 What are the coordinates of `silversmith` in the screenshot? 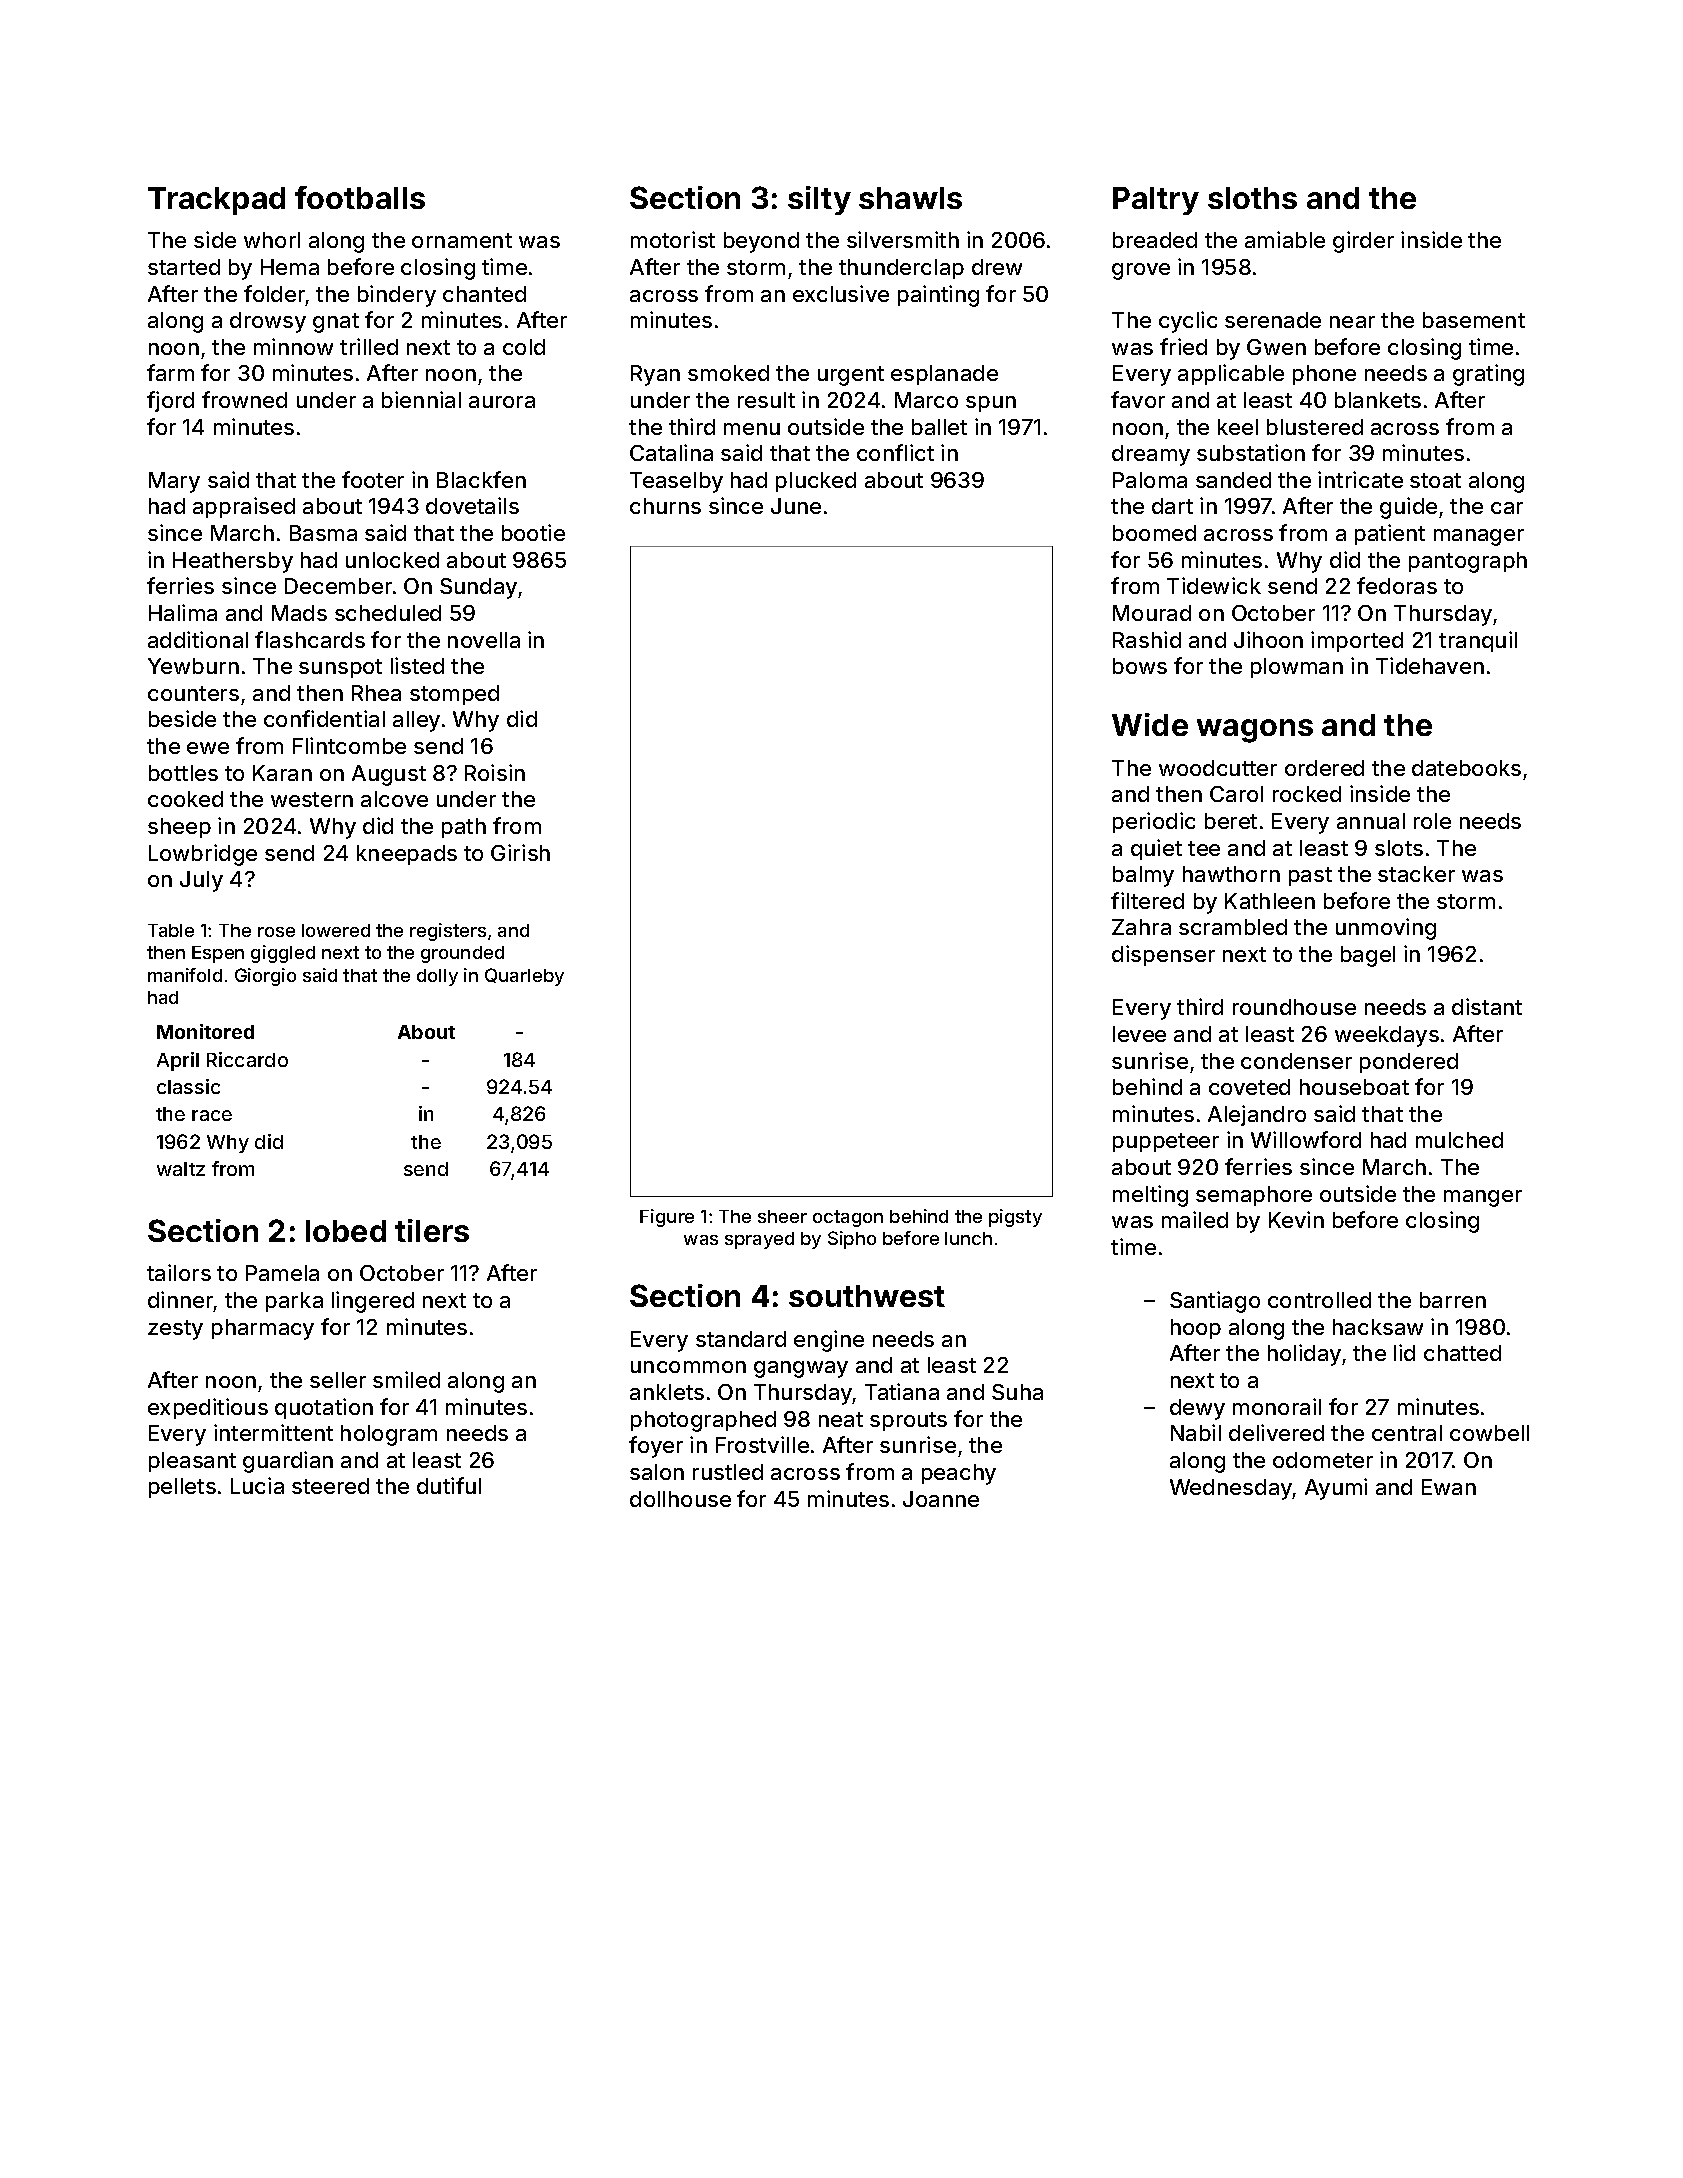 It's located at (903, 239).
